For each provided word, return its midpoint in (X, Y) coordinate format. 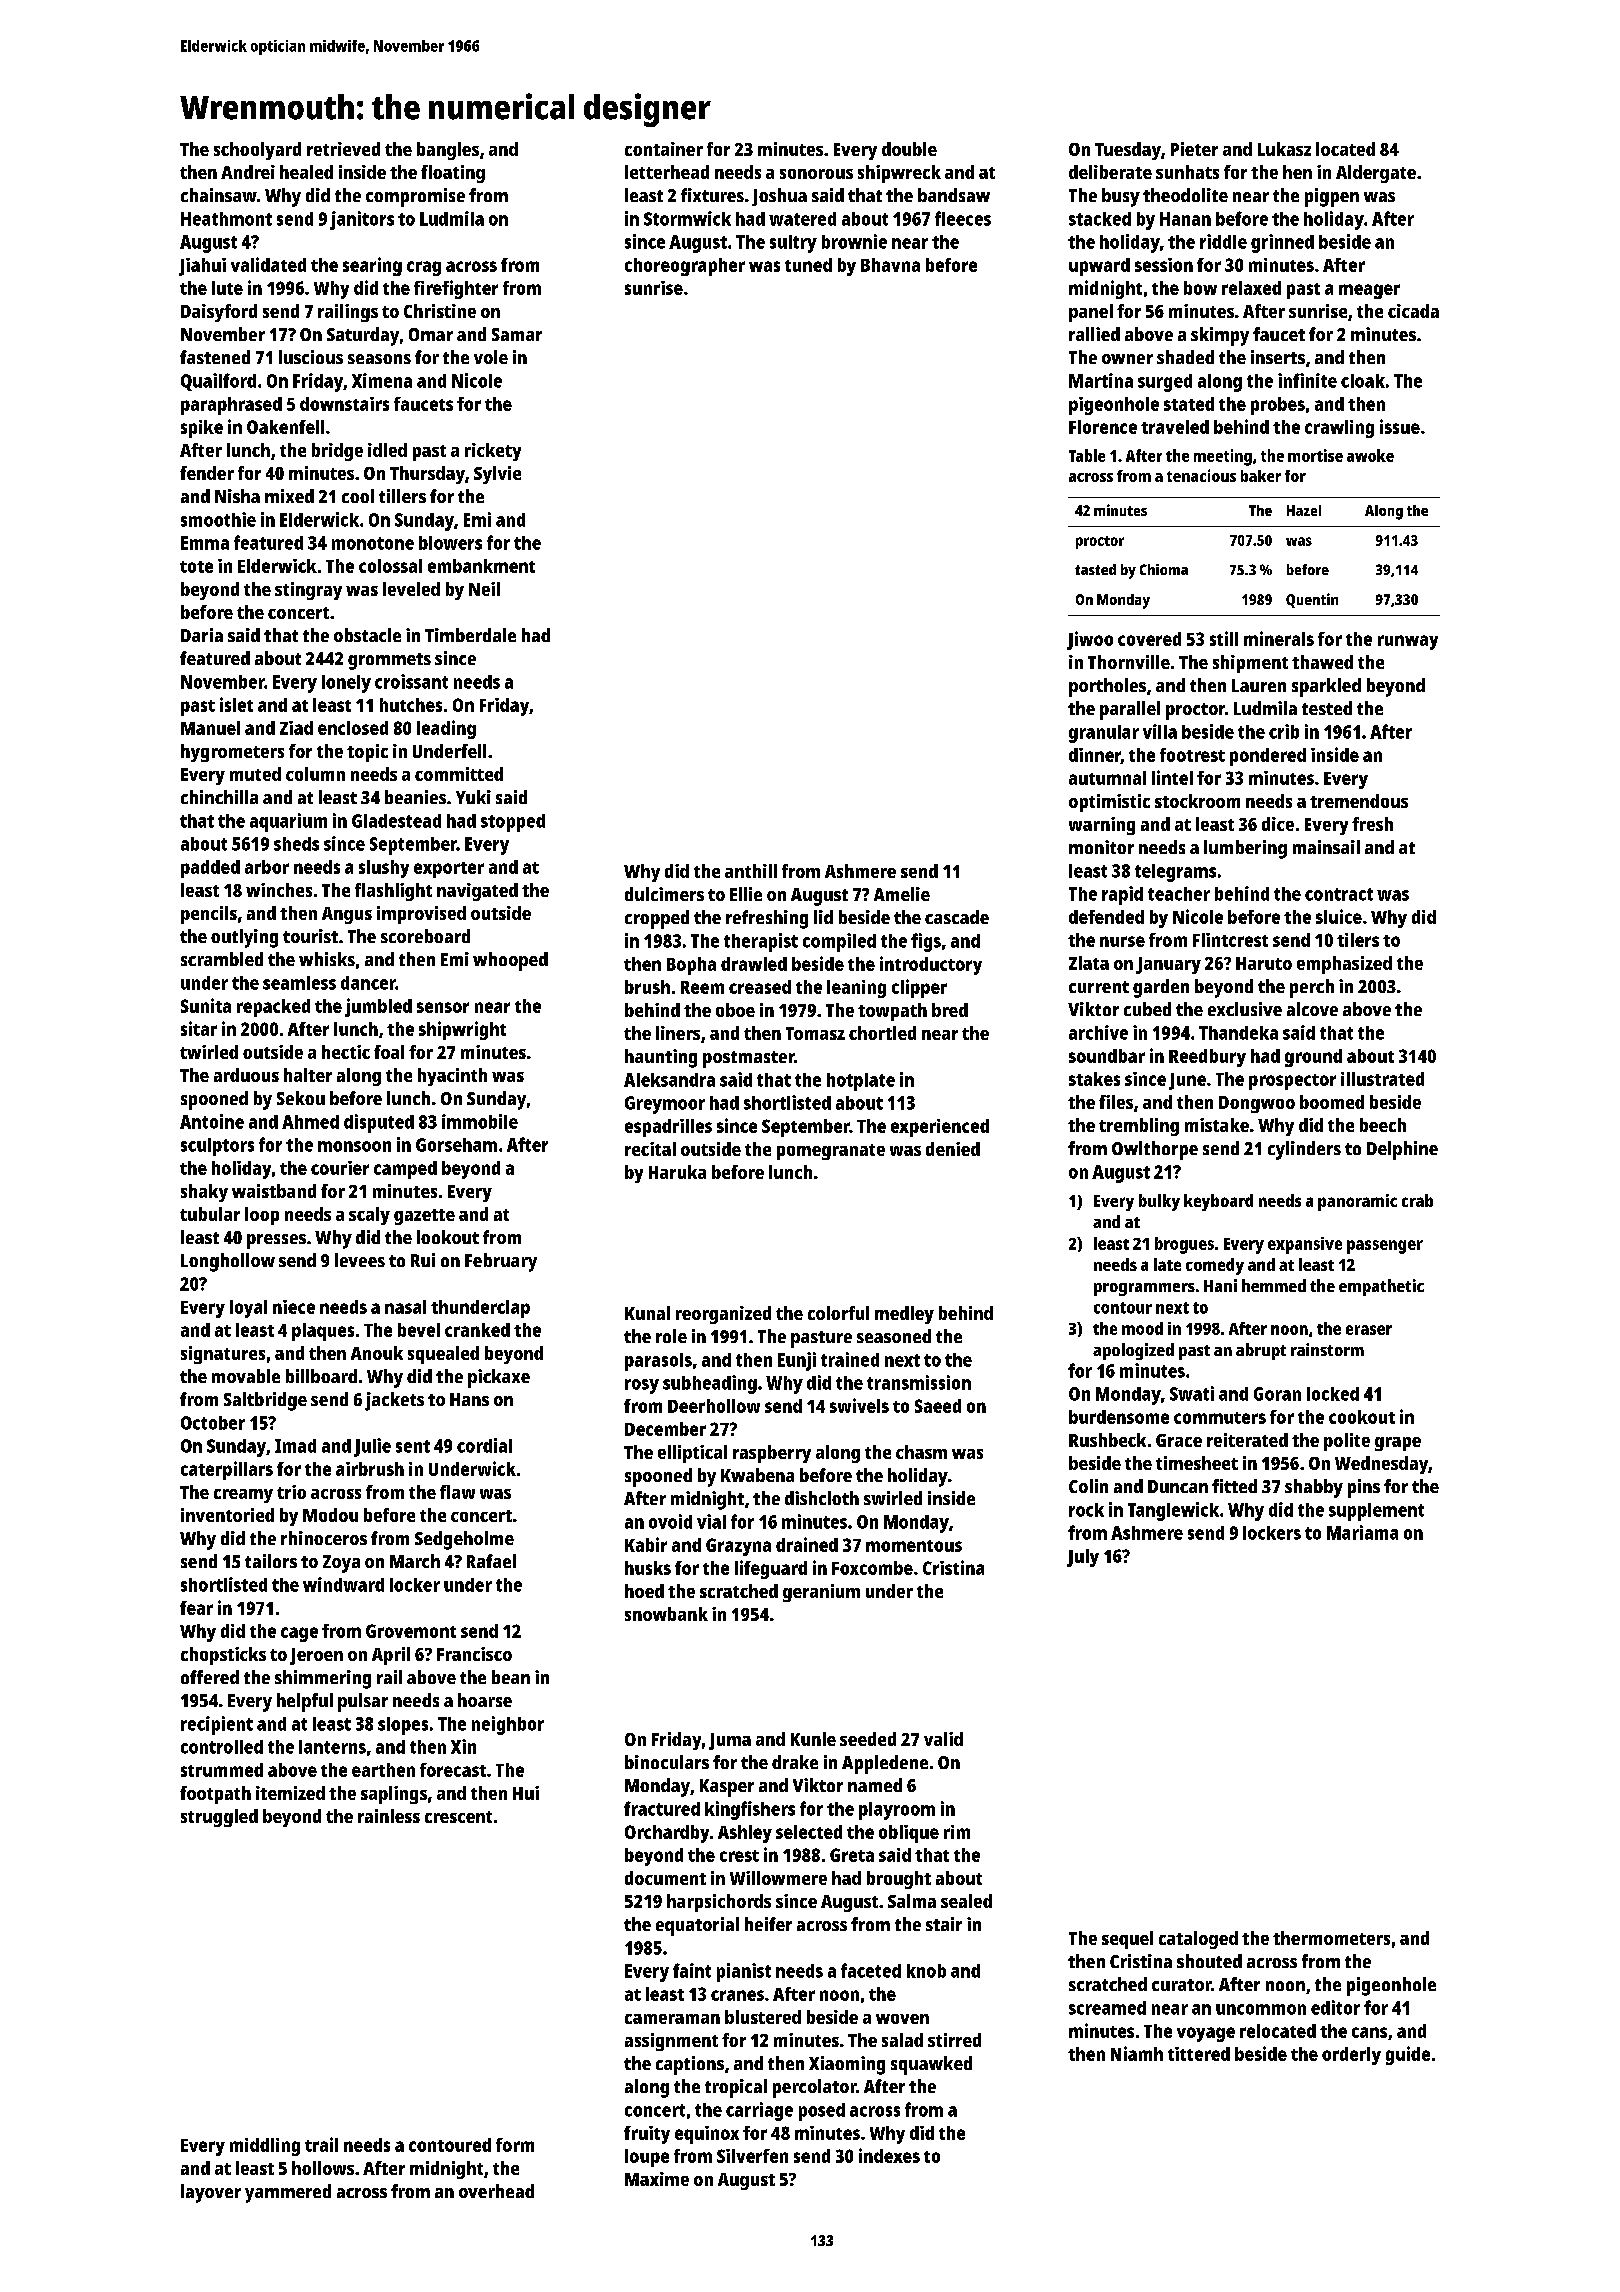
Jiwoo (1090, 640)
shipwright (462, 1030)
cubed (1147, 1009)
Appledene (885, 1764)
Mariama (1362, 1532)
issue (1400, 426)
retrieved (343, 149)
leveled (411, 589)
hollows (323, 2168)
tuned (808, 265)
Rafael (491, 1561)
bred (950, 1010)
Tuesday (1128, 151)
